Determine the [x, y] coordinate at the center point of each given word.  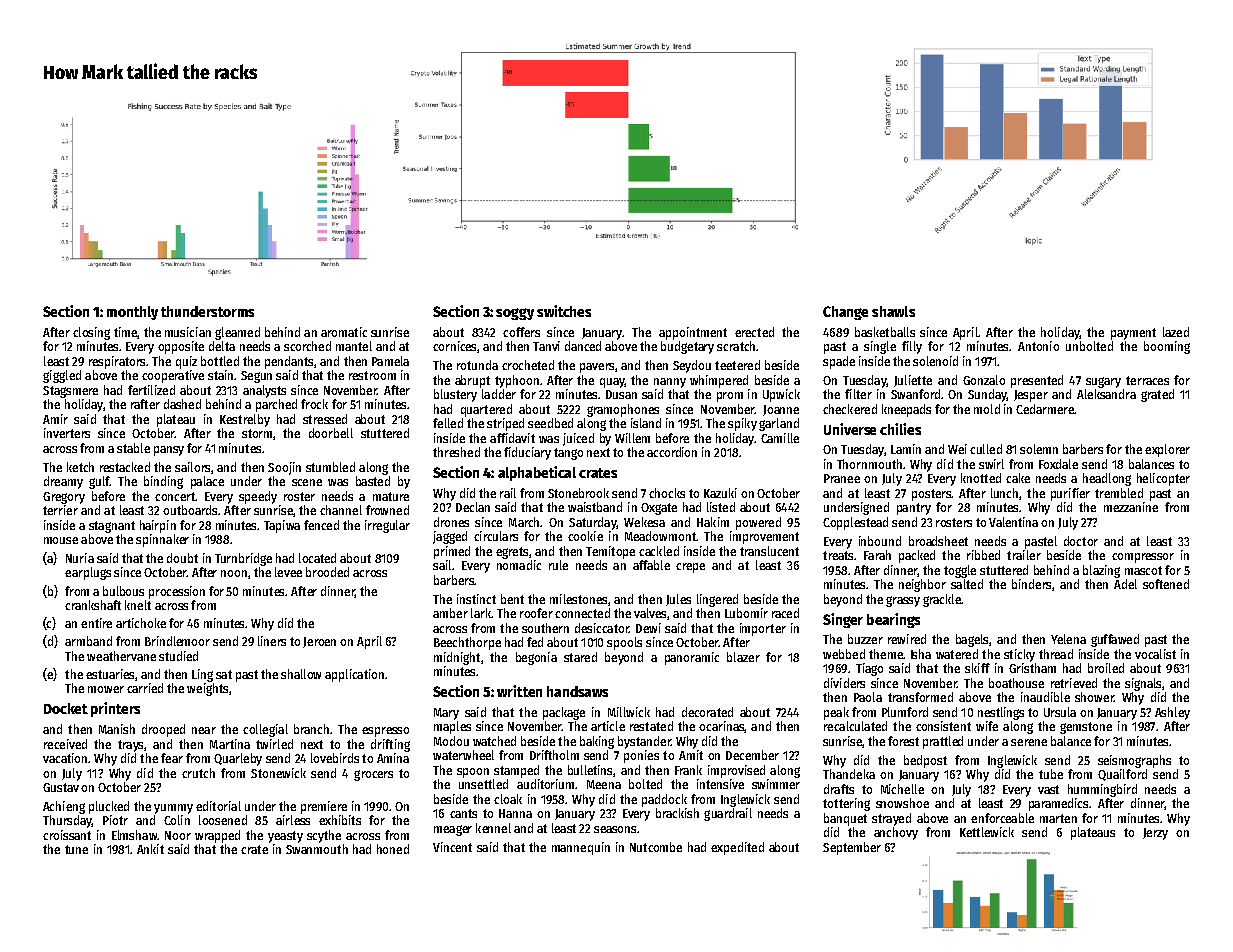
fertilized [151, 390]
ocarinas [722, 727]
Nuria [80, 558]
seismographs [1134, 761]
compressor [1143, 558]
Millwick [629, 712]
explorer [1167, 450]
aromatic [344, 332]
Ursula [1060, 712]
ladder [499, 394]
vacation [65, 758]
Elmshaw [134, 835]
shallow [301, 674]
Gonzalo [984, 380]
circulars [496, 536]
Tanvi [546, 346]
